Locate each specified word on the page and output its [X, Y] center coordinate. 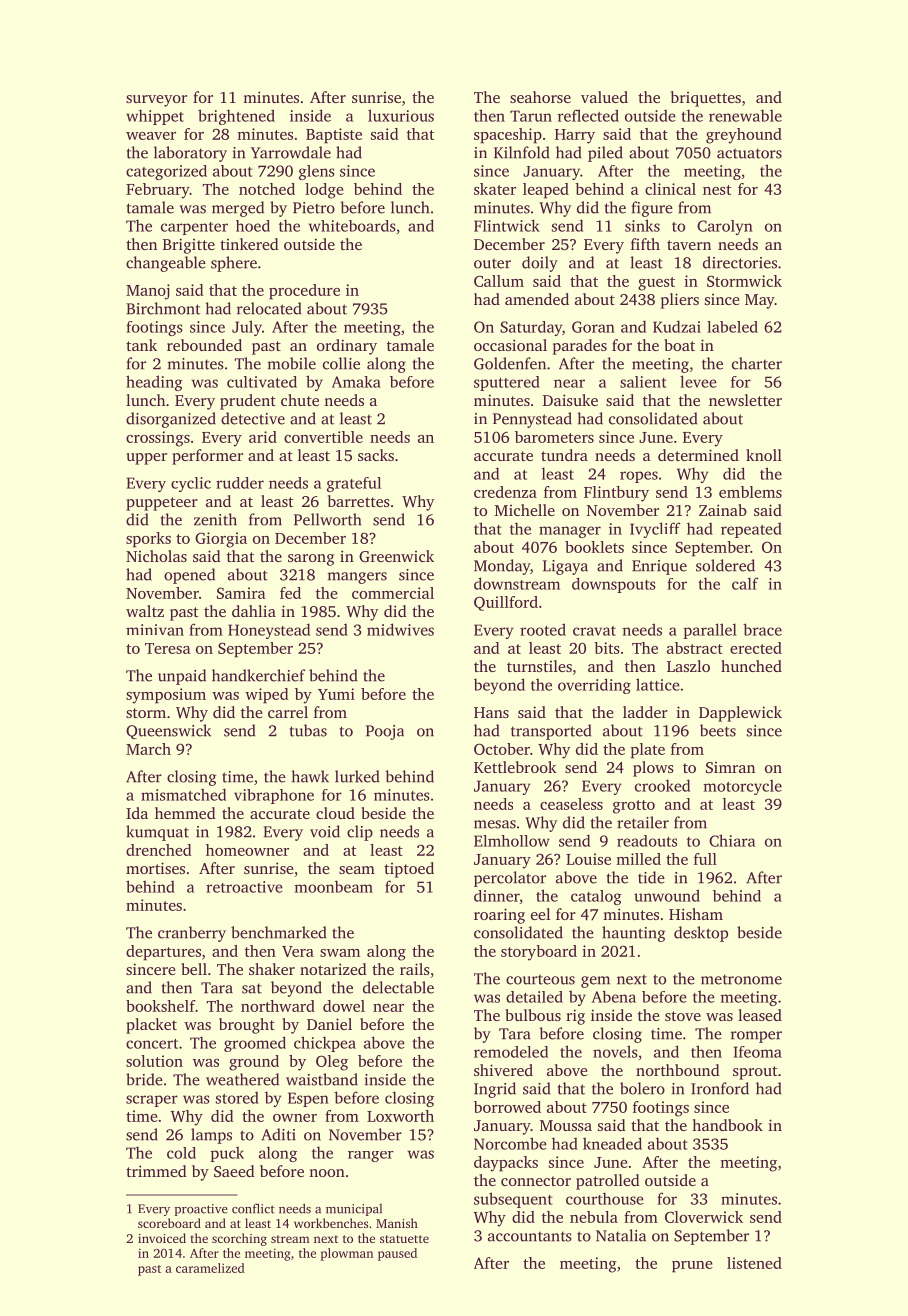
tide [651, 877]
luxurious [401, 115]
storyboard [539, 953]
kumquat [157, 833]
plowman [346, 1254]
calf [745, 583]
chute [300, 400]
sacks [376, 455]
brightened [236, 117]
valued [604, 97]
